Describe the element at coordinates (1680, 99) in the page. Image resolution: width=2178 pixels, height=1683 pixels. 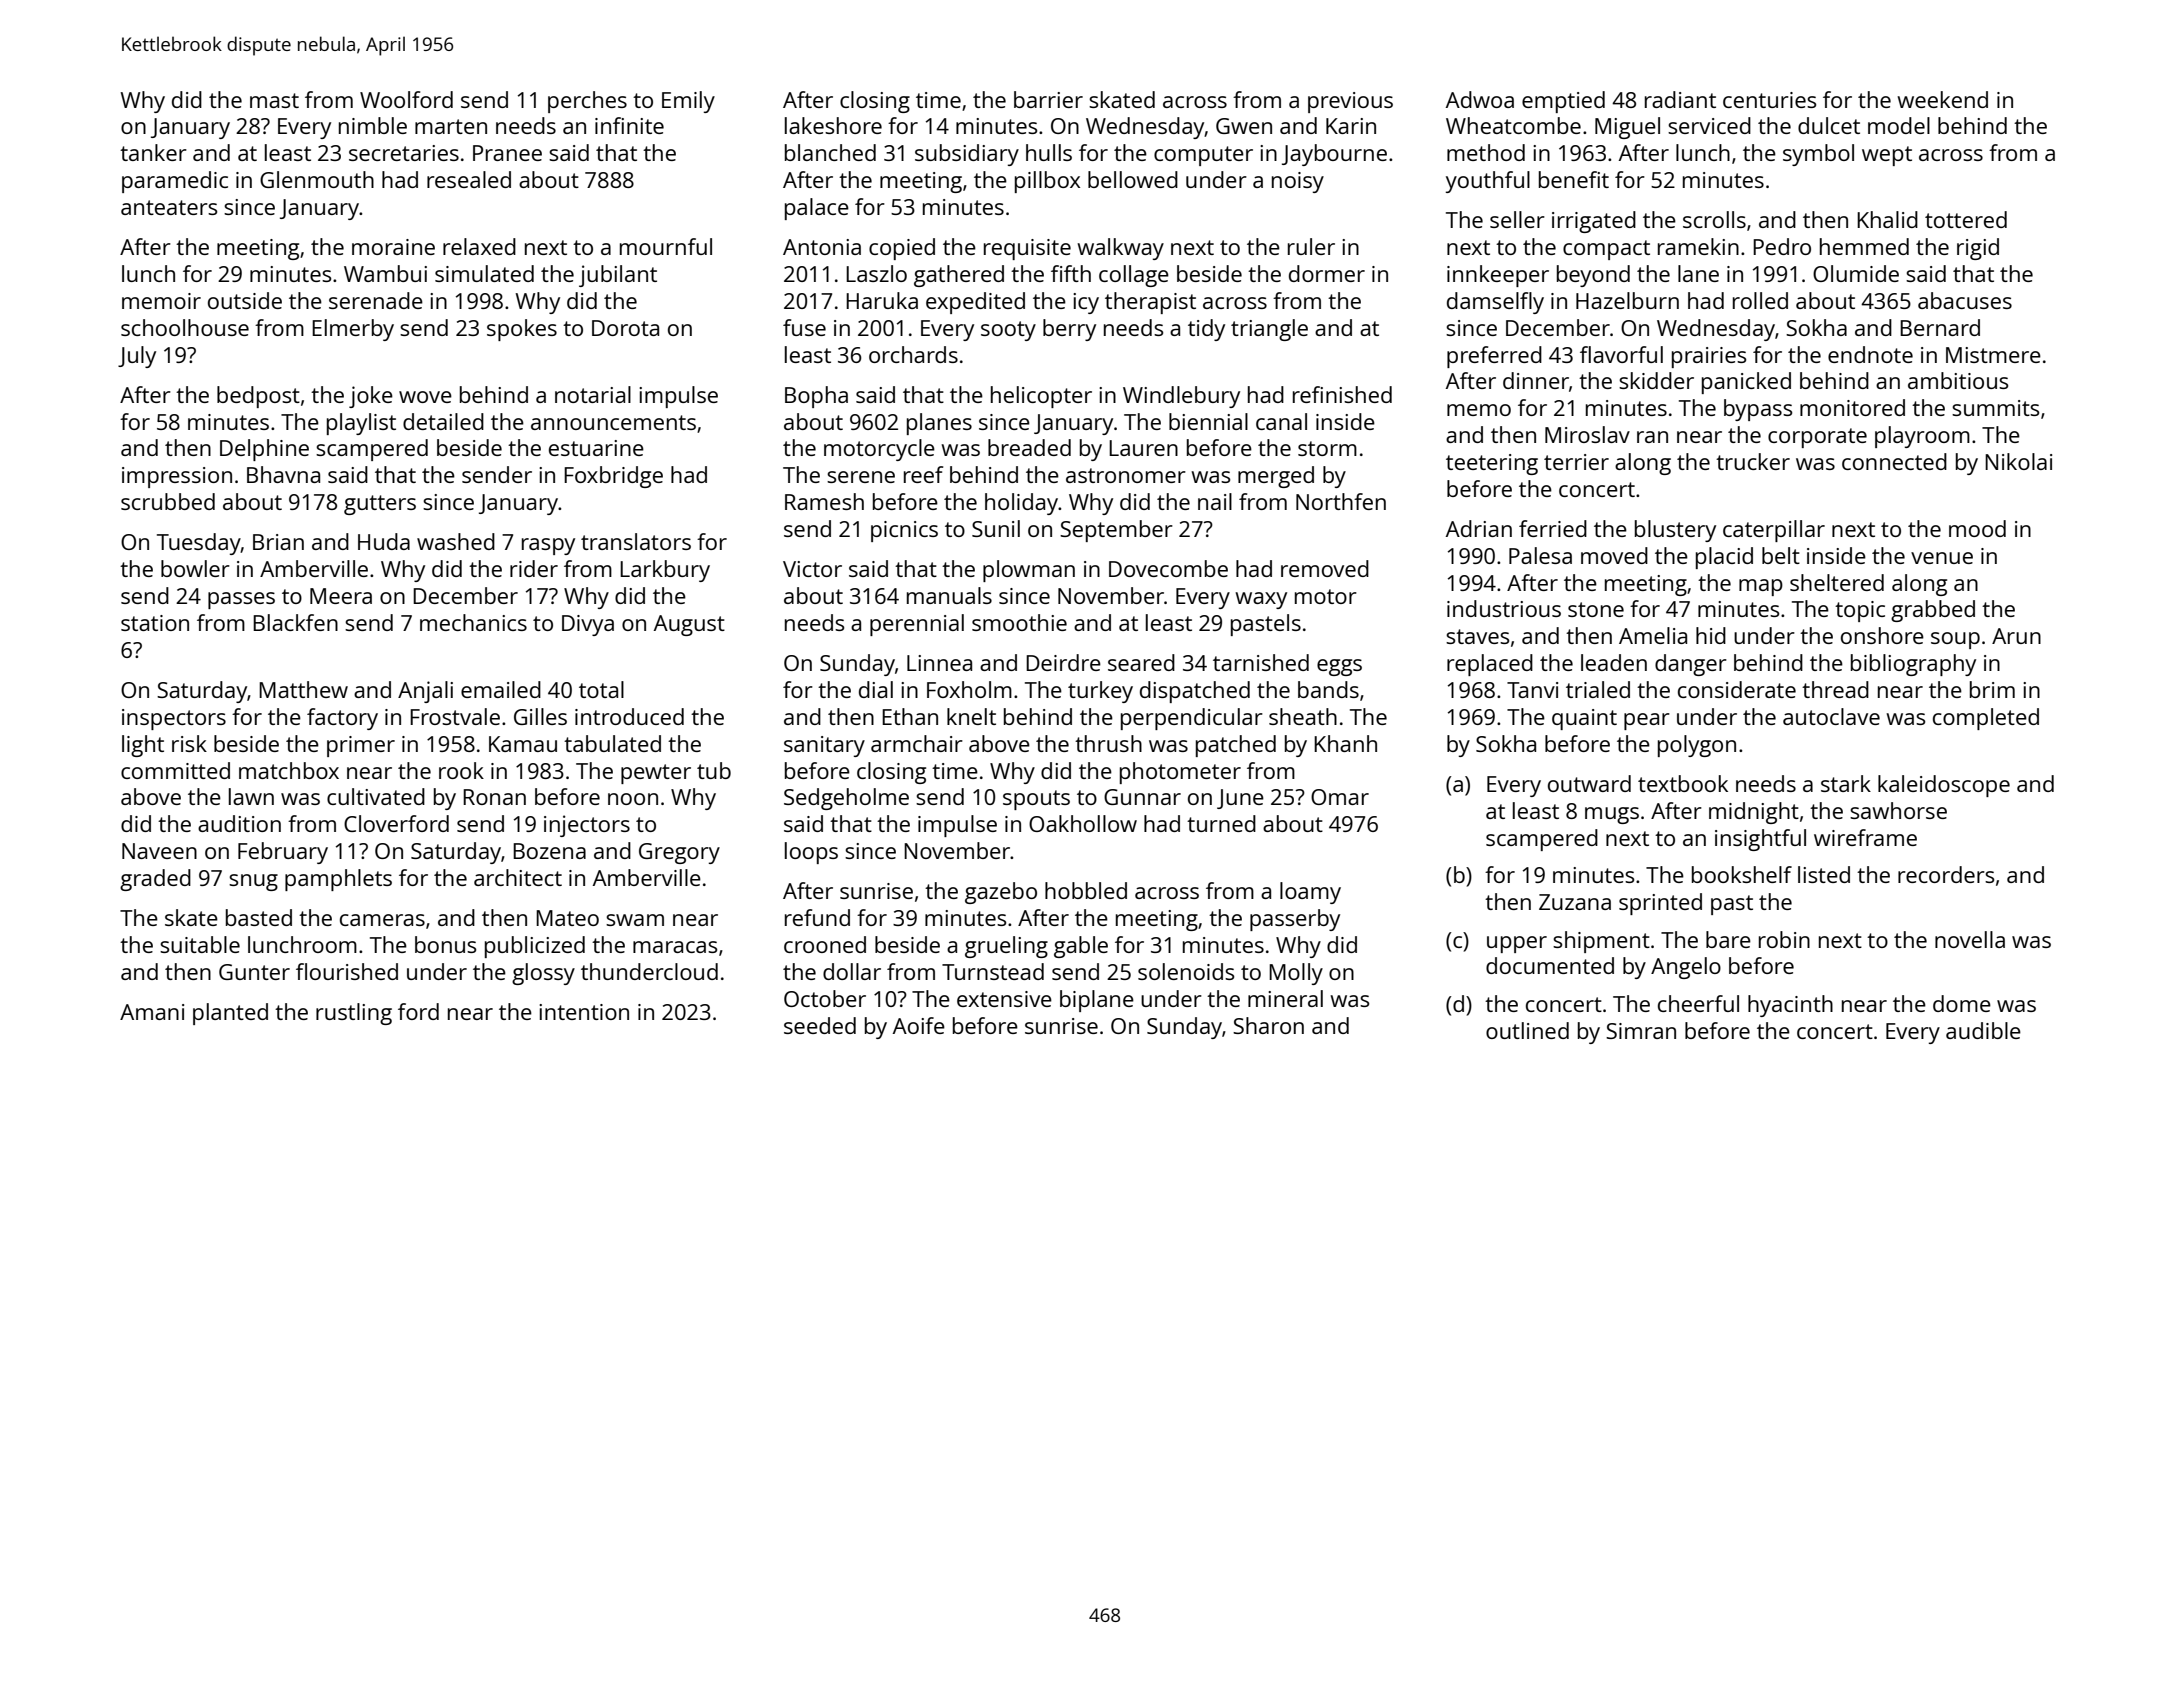
I see `radiant` at that location.
